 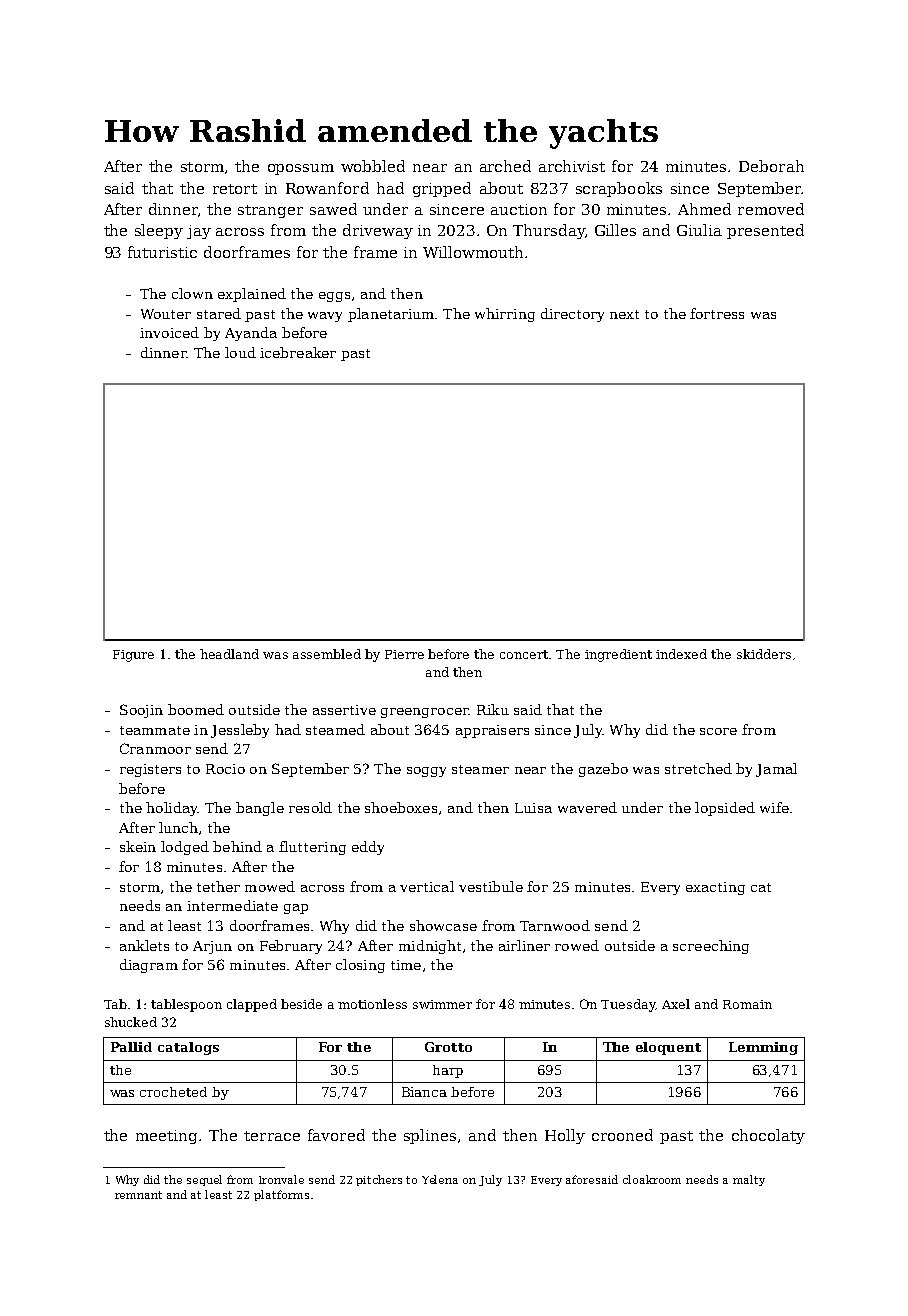 I want to click on icebreaker, so click(x=298, y=352).
